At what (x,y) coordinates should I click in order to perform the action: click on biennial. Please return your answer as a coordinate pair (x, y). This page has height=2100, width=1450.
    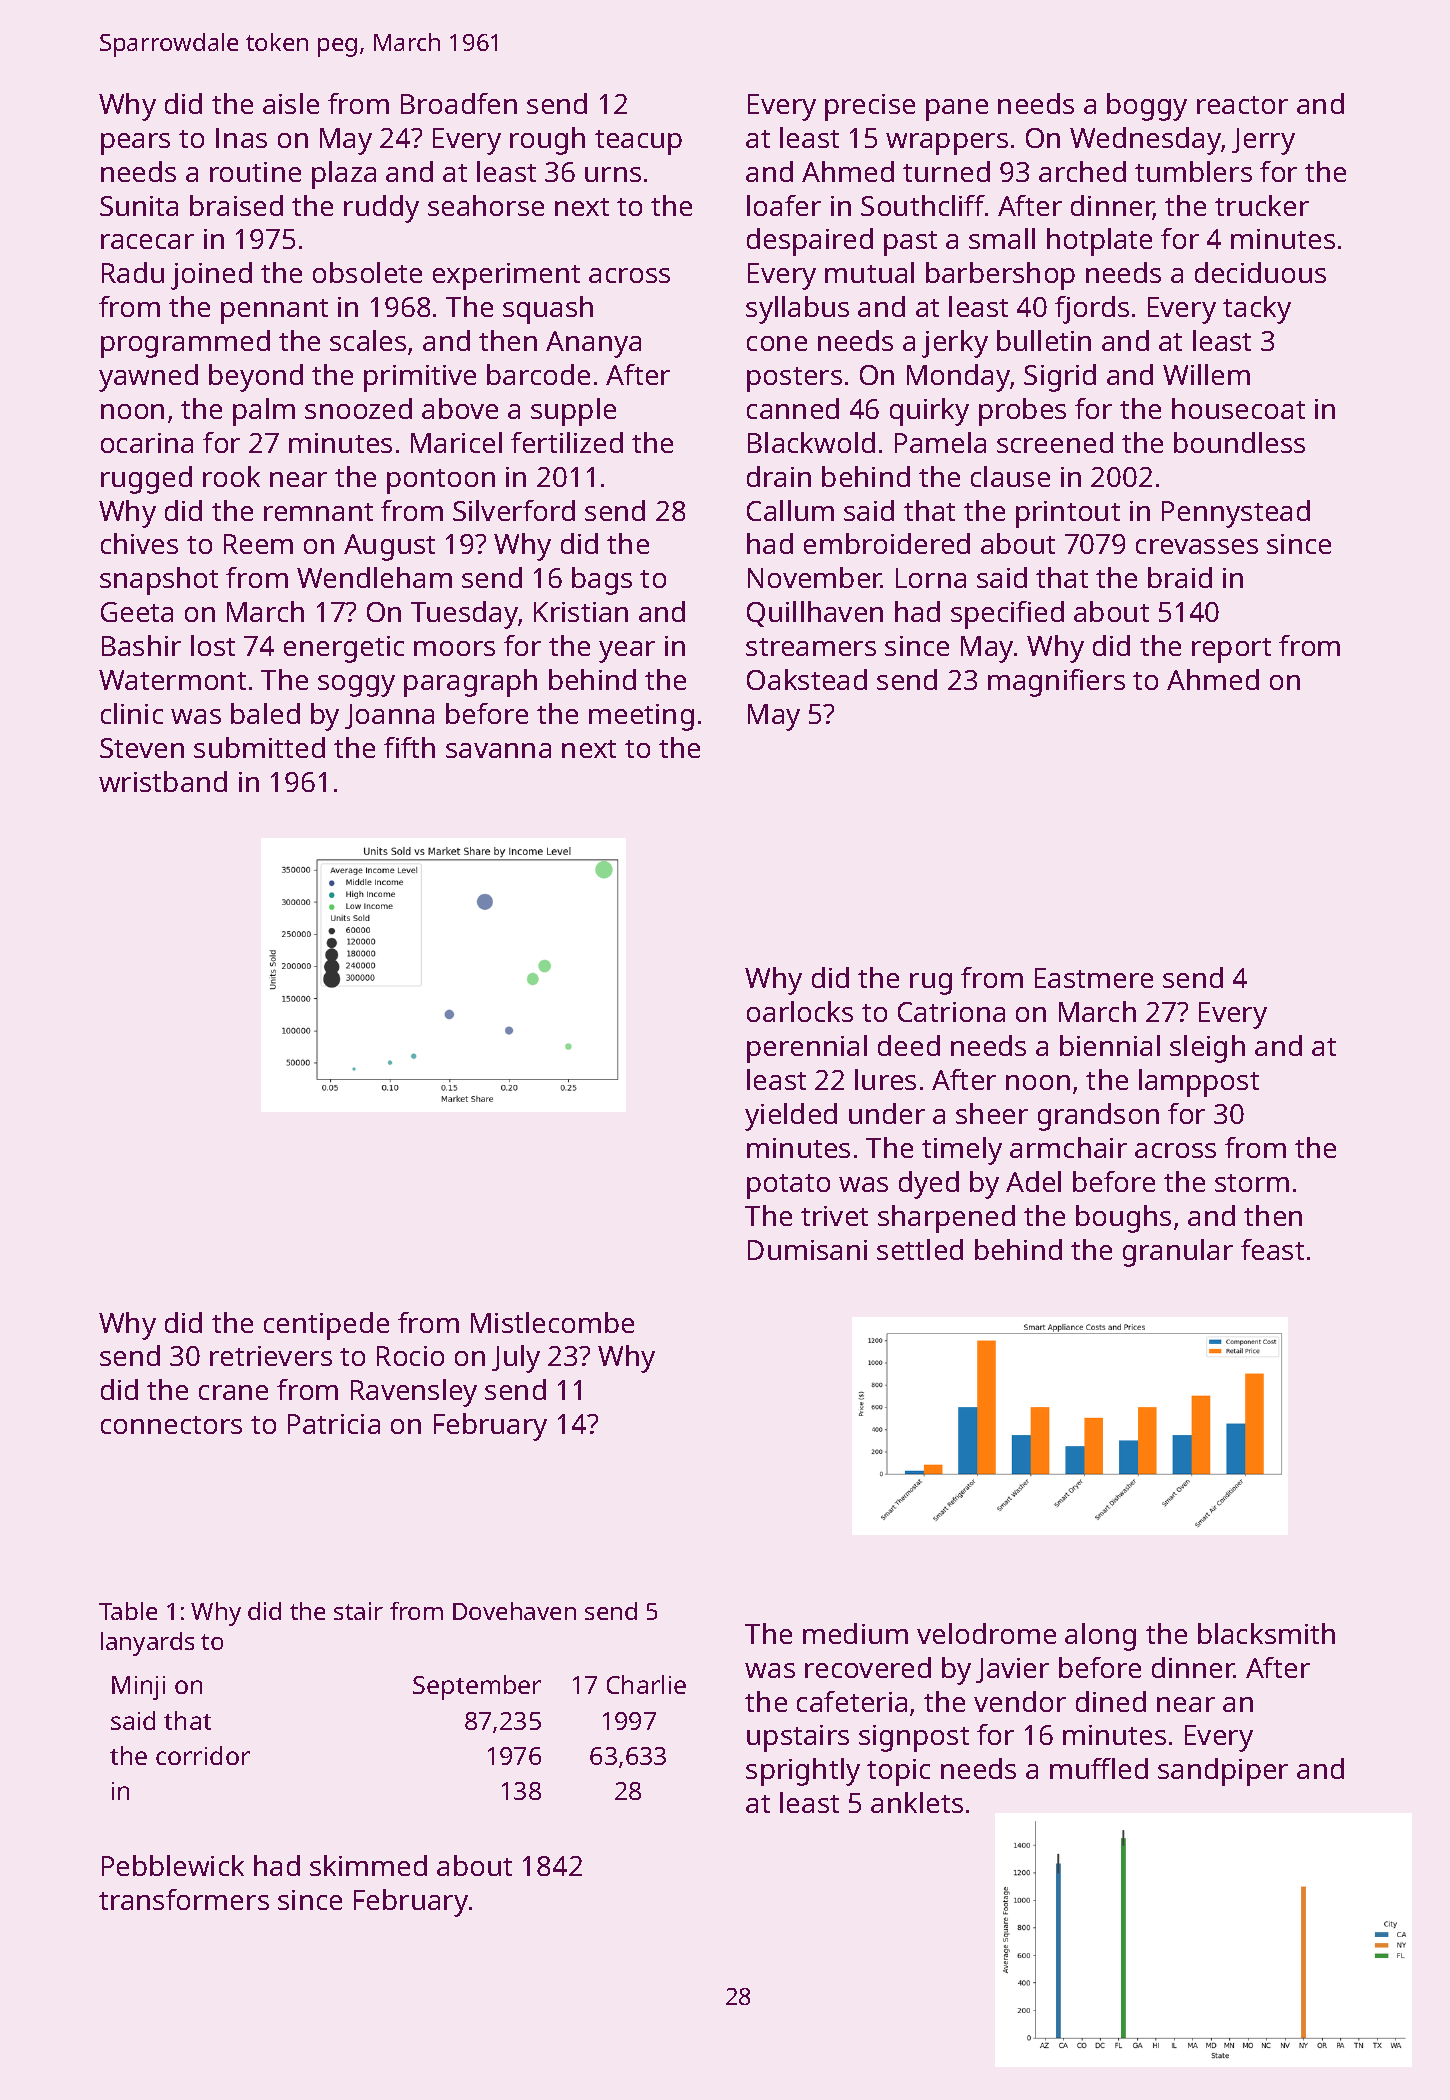
    Looking at the image, I should click on (1110, 1045).
